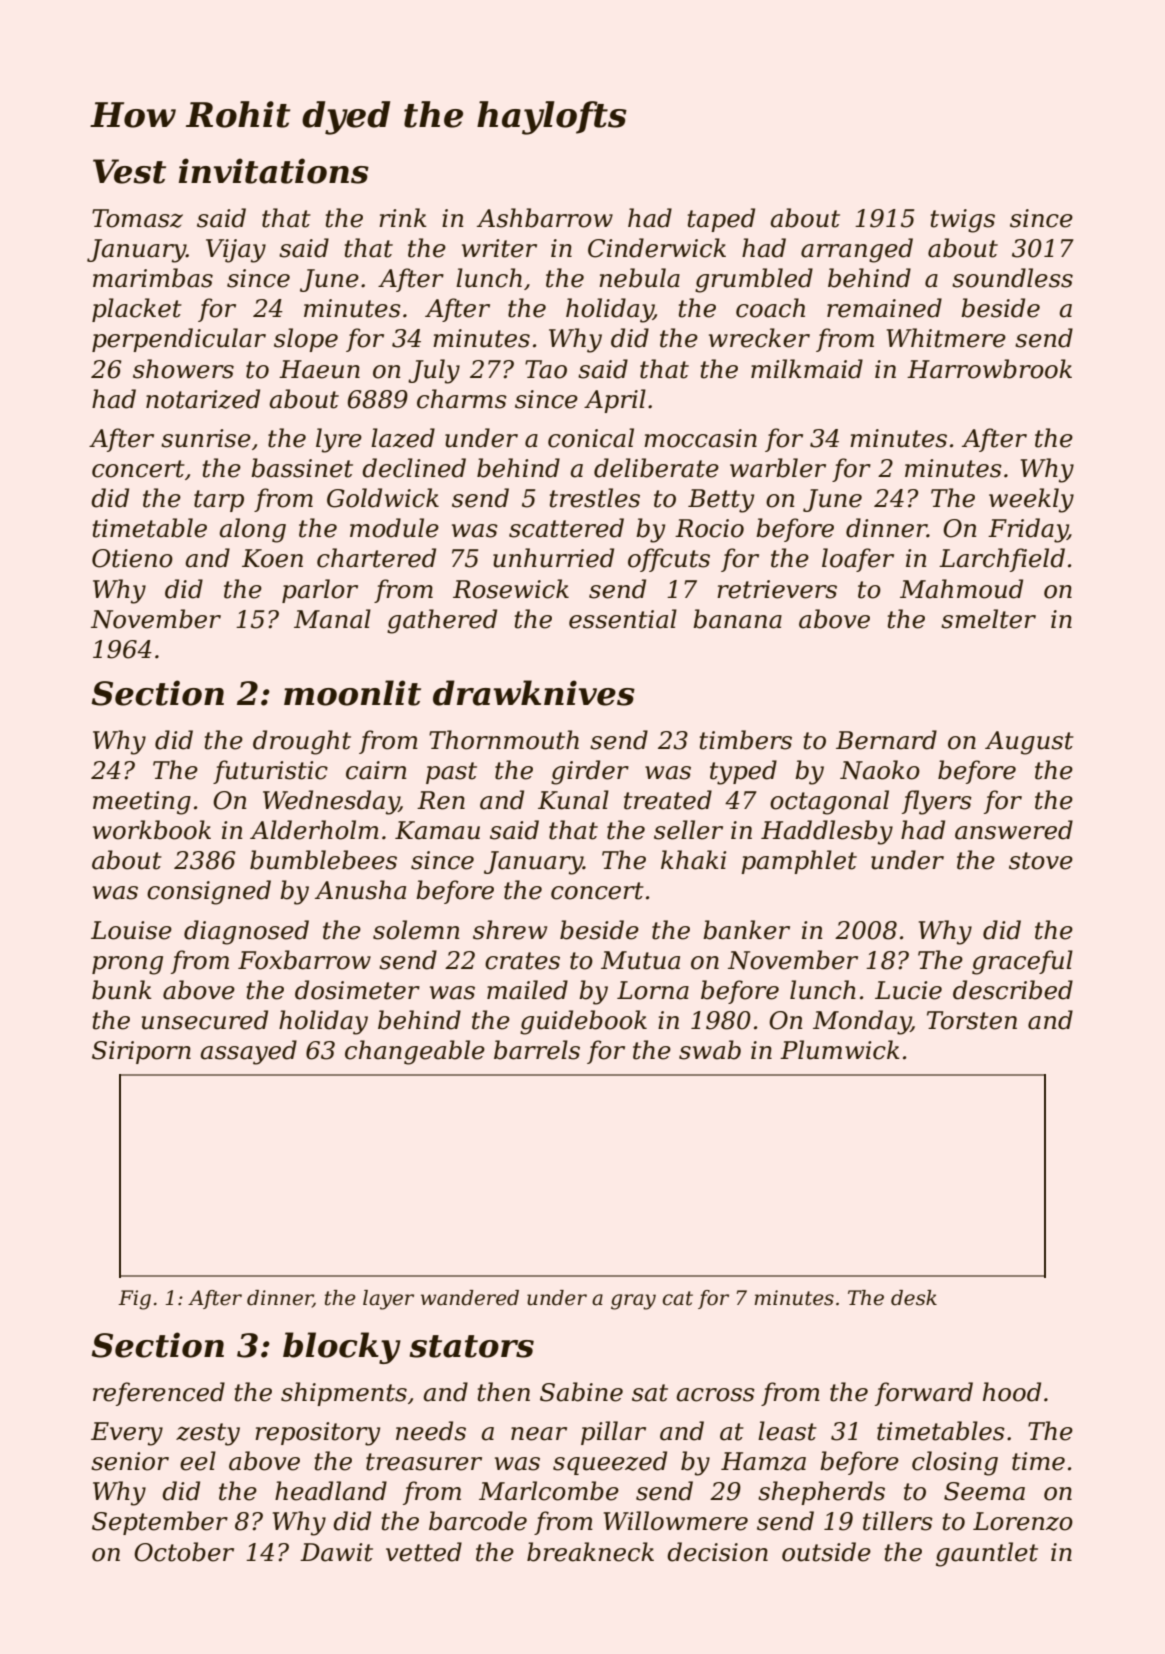 Image resolution: width=1165 pixels, height=1654 pixels. What do you see at coordinates (857, 250) in the screenshot?
I see `arranged` at bounding box center [857, 250].
